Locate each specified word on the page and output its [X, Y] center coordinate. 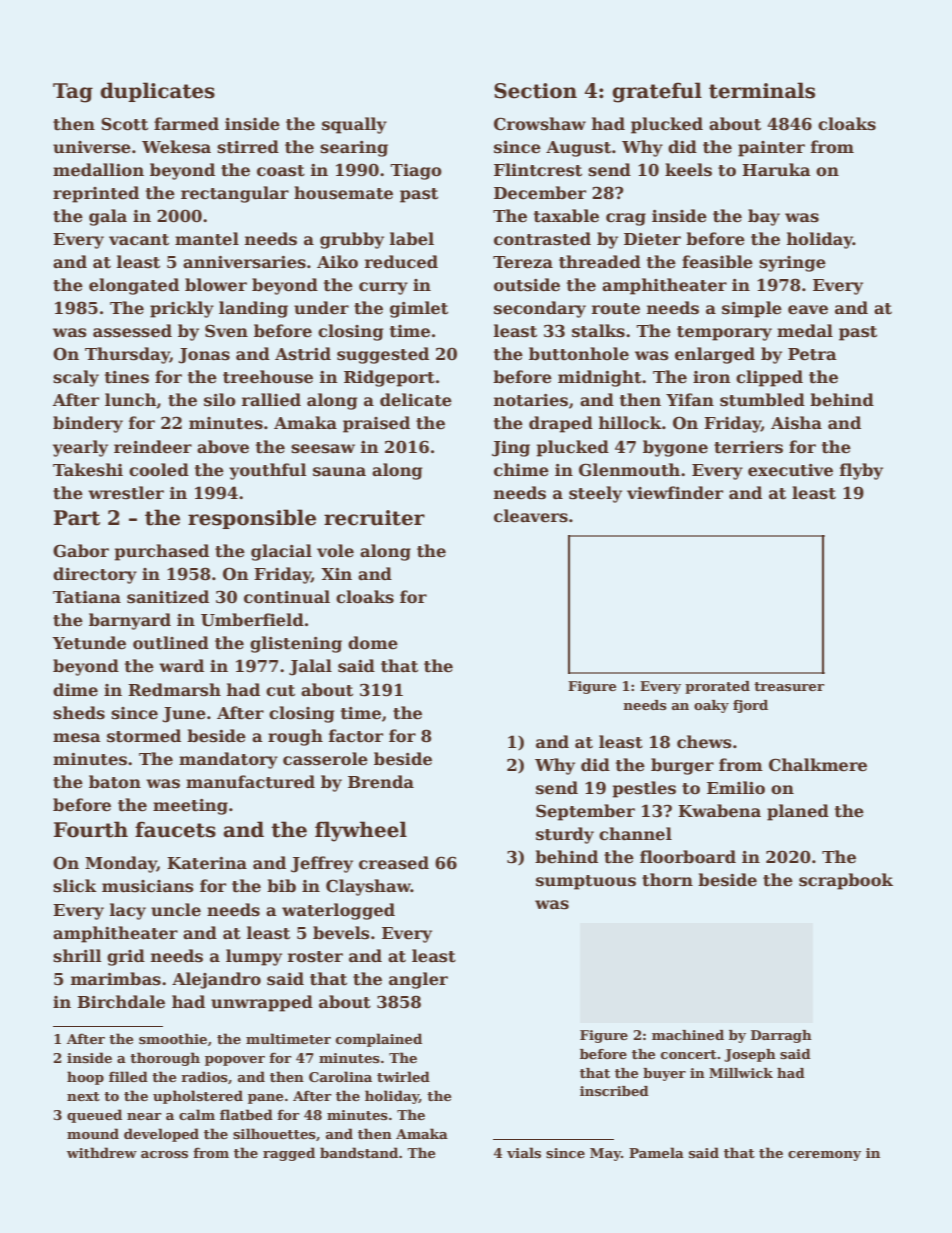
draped [561, 424]
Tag [73, 93]
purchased [161, 552]
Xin [336, 574]
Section [535, 91]
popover [235, 1061]
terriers [748, 447]
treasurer [789, 686]
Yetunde [89, 643]
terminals [762, 90]
